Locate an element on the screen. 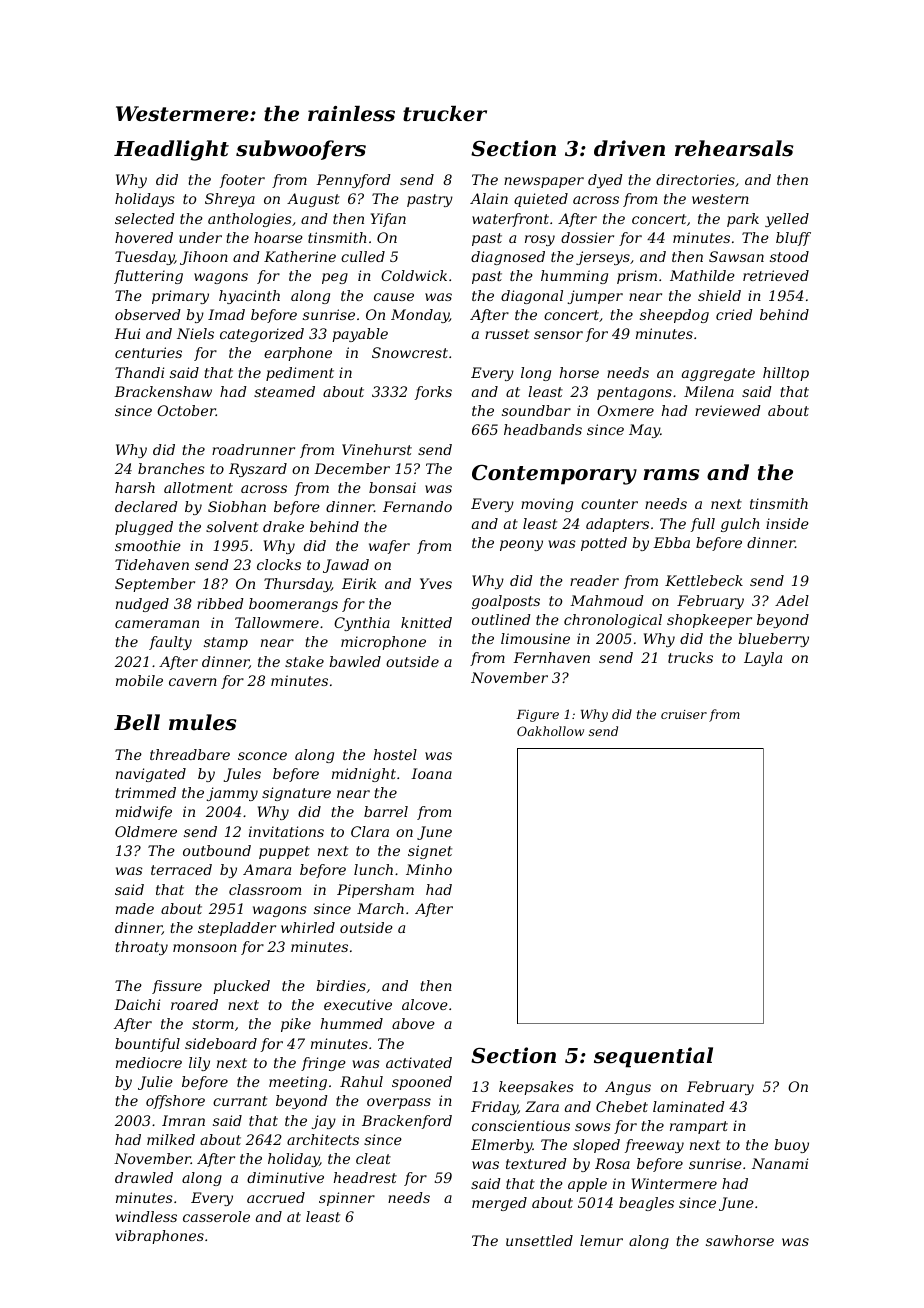  beagles is located at coordinates (646, 1204).
